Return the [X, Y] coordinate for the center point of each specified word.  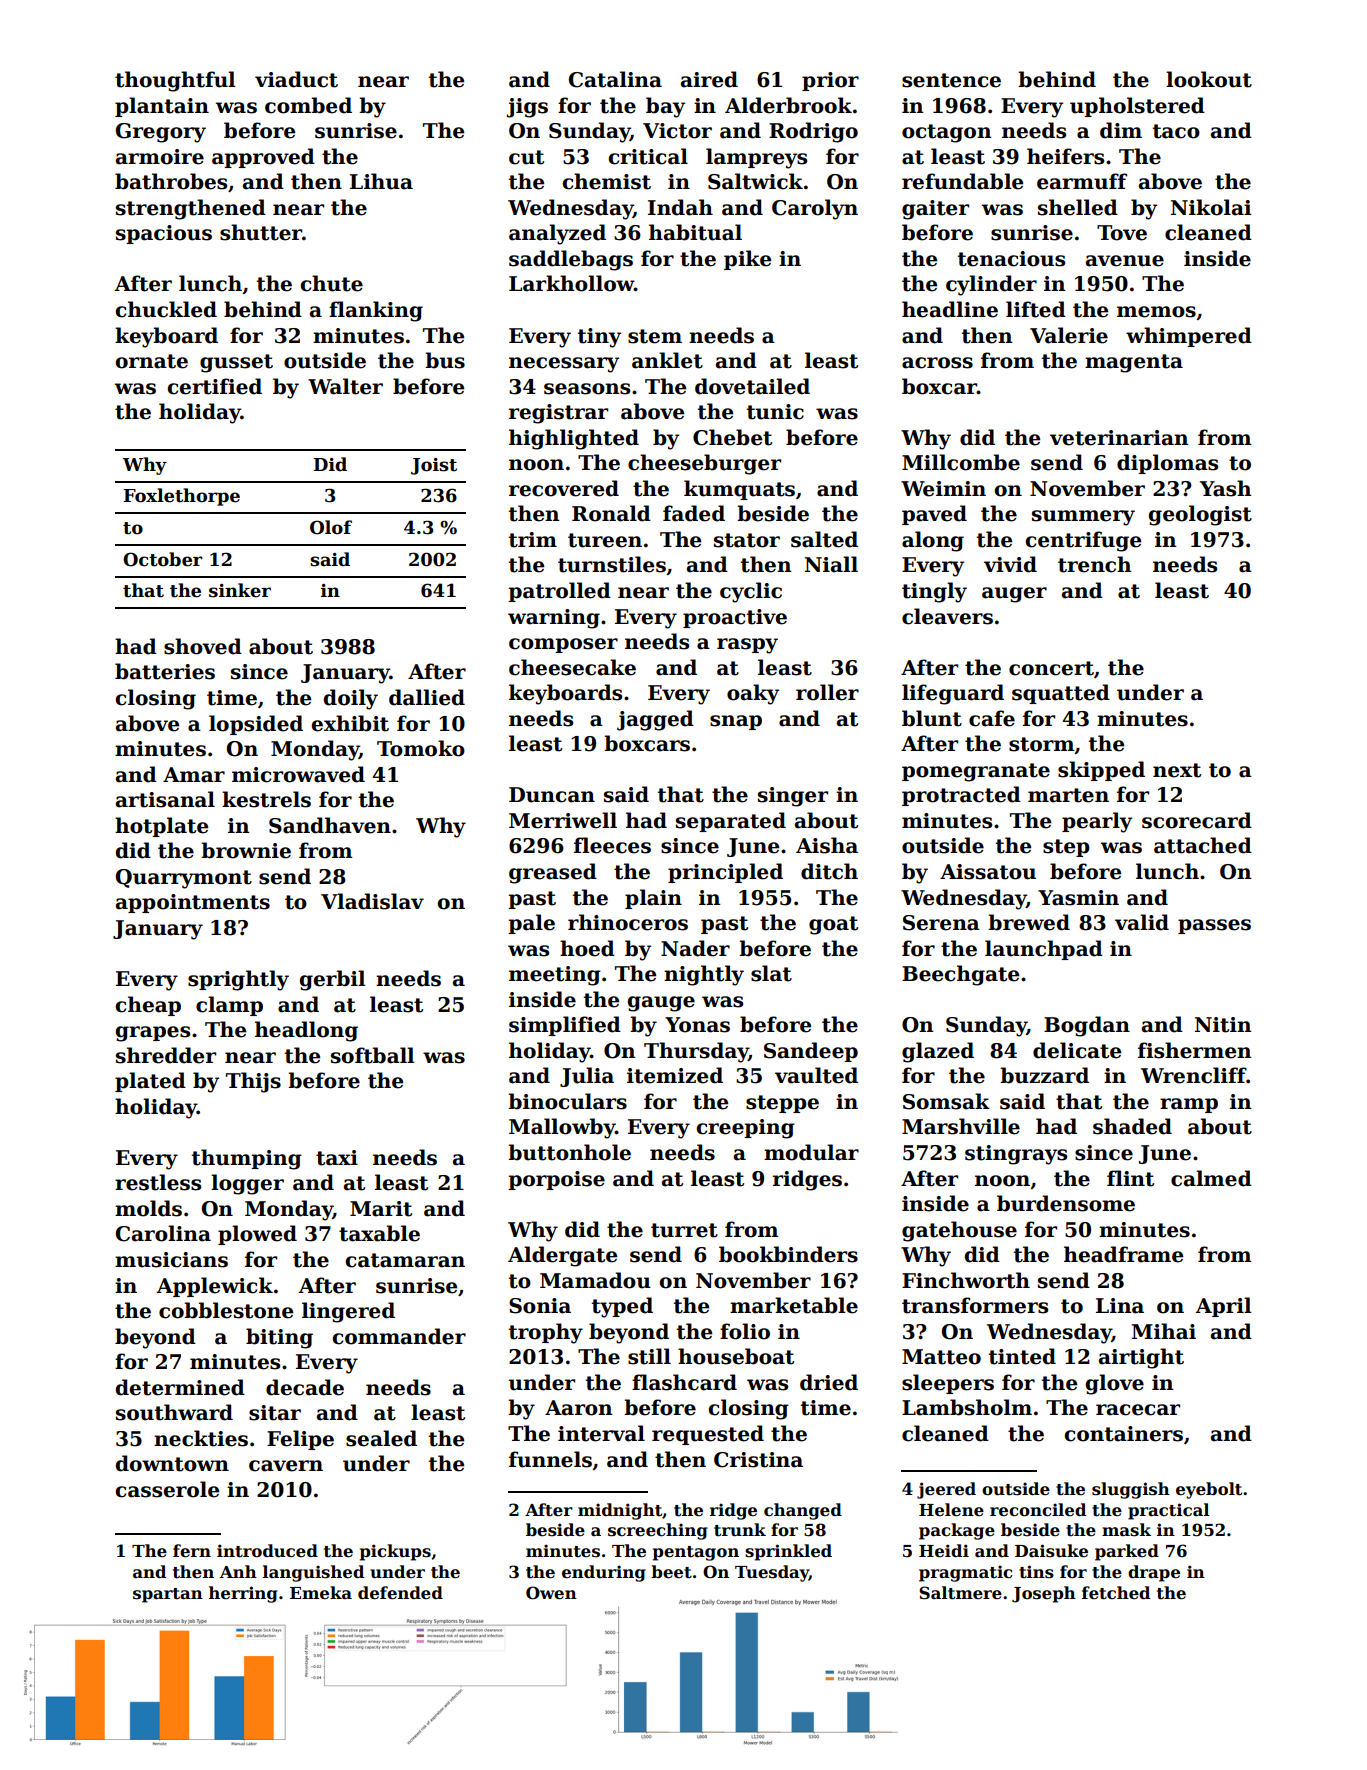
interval [601, 1433]
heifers [1065, 156]
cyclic [751, 592]
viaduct [296, 79]
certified [215, 386]
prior [830, 81]
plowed [257, 1235]
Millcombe [961, 462]
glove [1115, 1384]
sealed [381, 1438]
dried [829, 1382]
